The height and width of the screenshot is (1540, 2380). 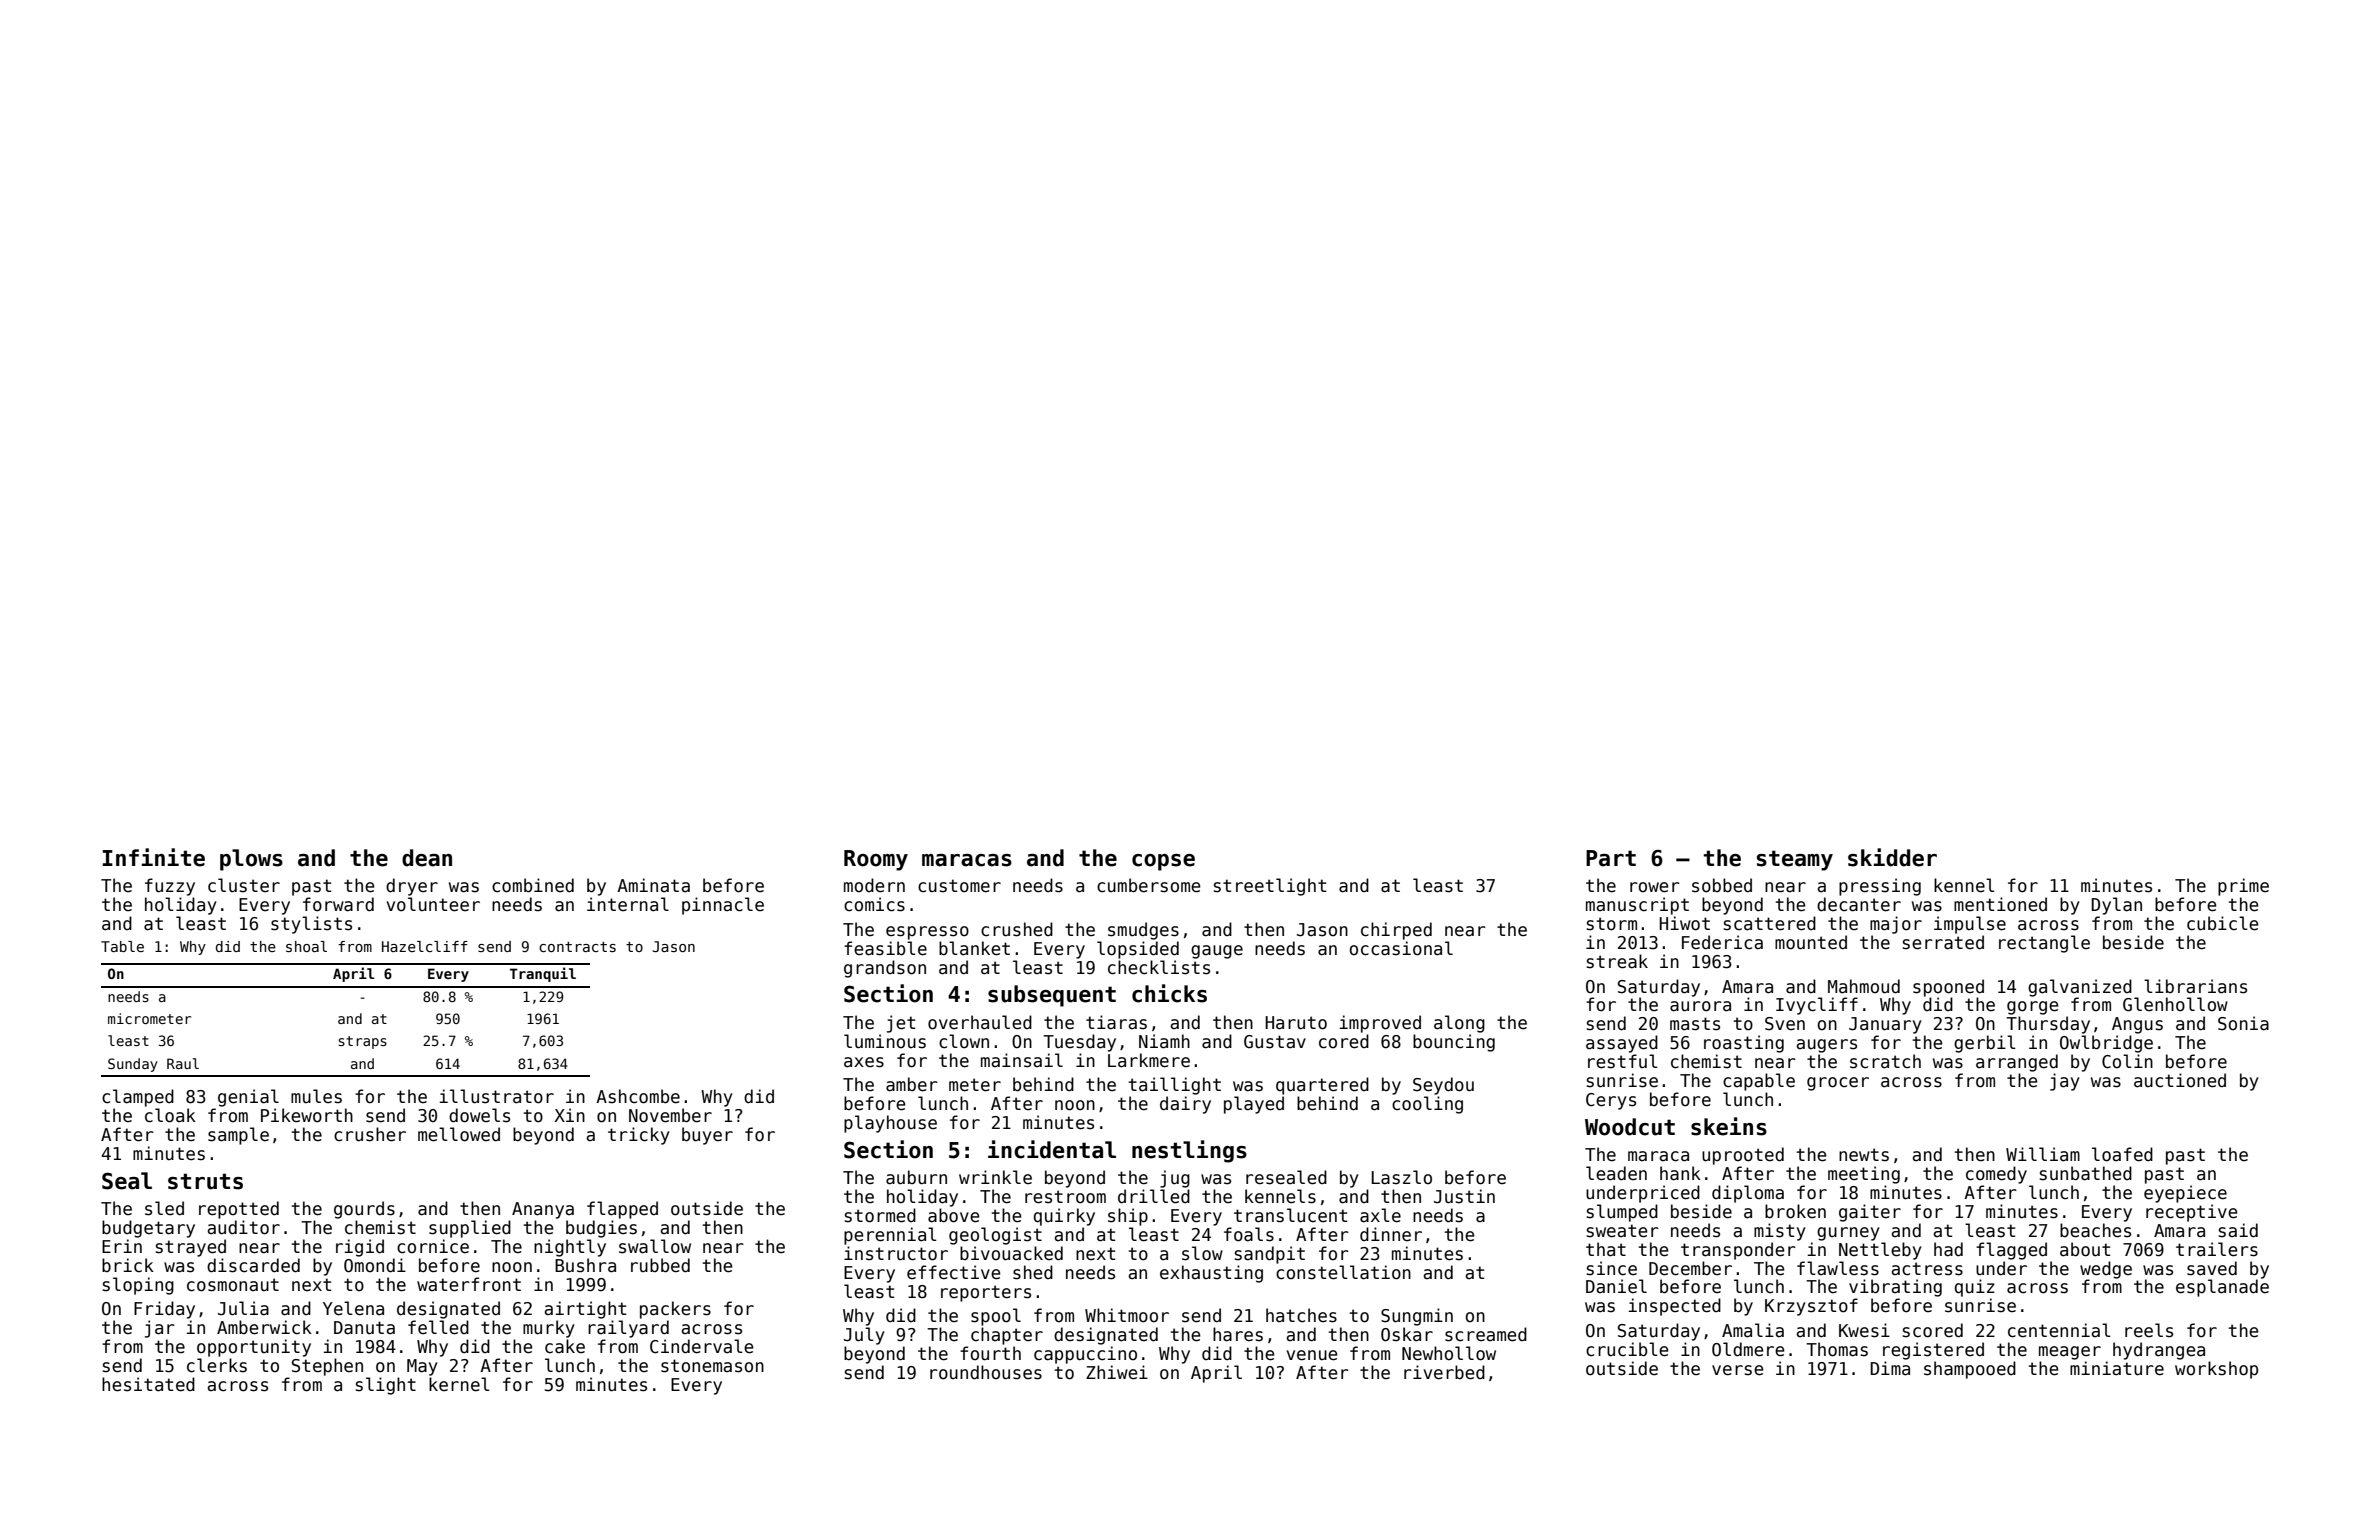 What do you see at coordinates (864, 1062) in the screenshot?
I see `axes` at bounding box center [864, 1062].
